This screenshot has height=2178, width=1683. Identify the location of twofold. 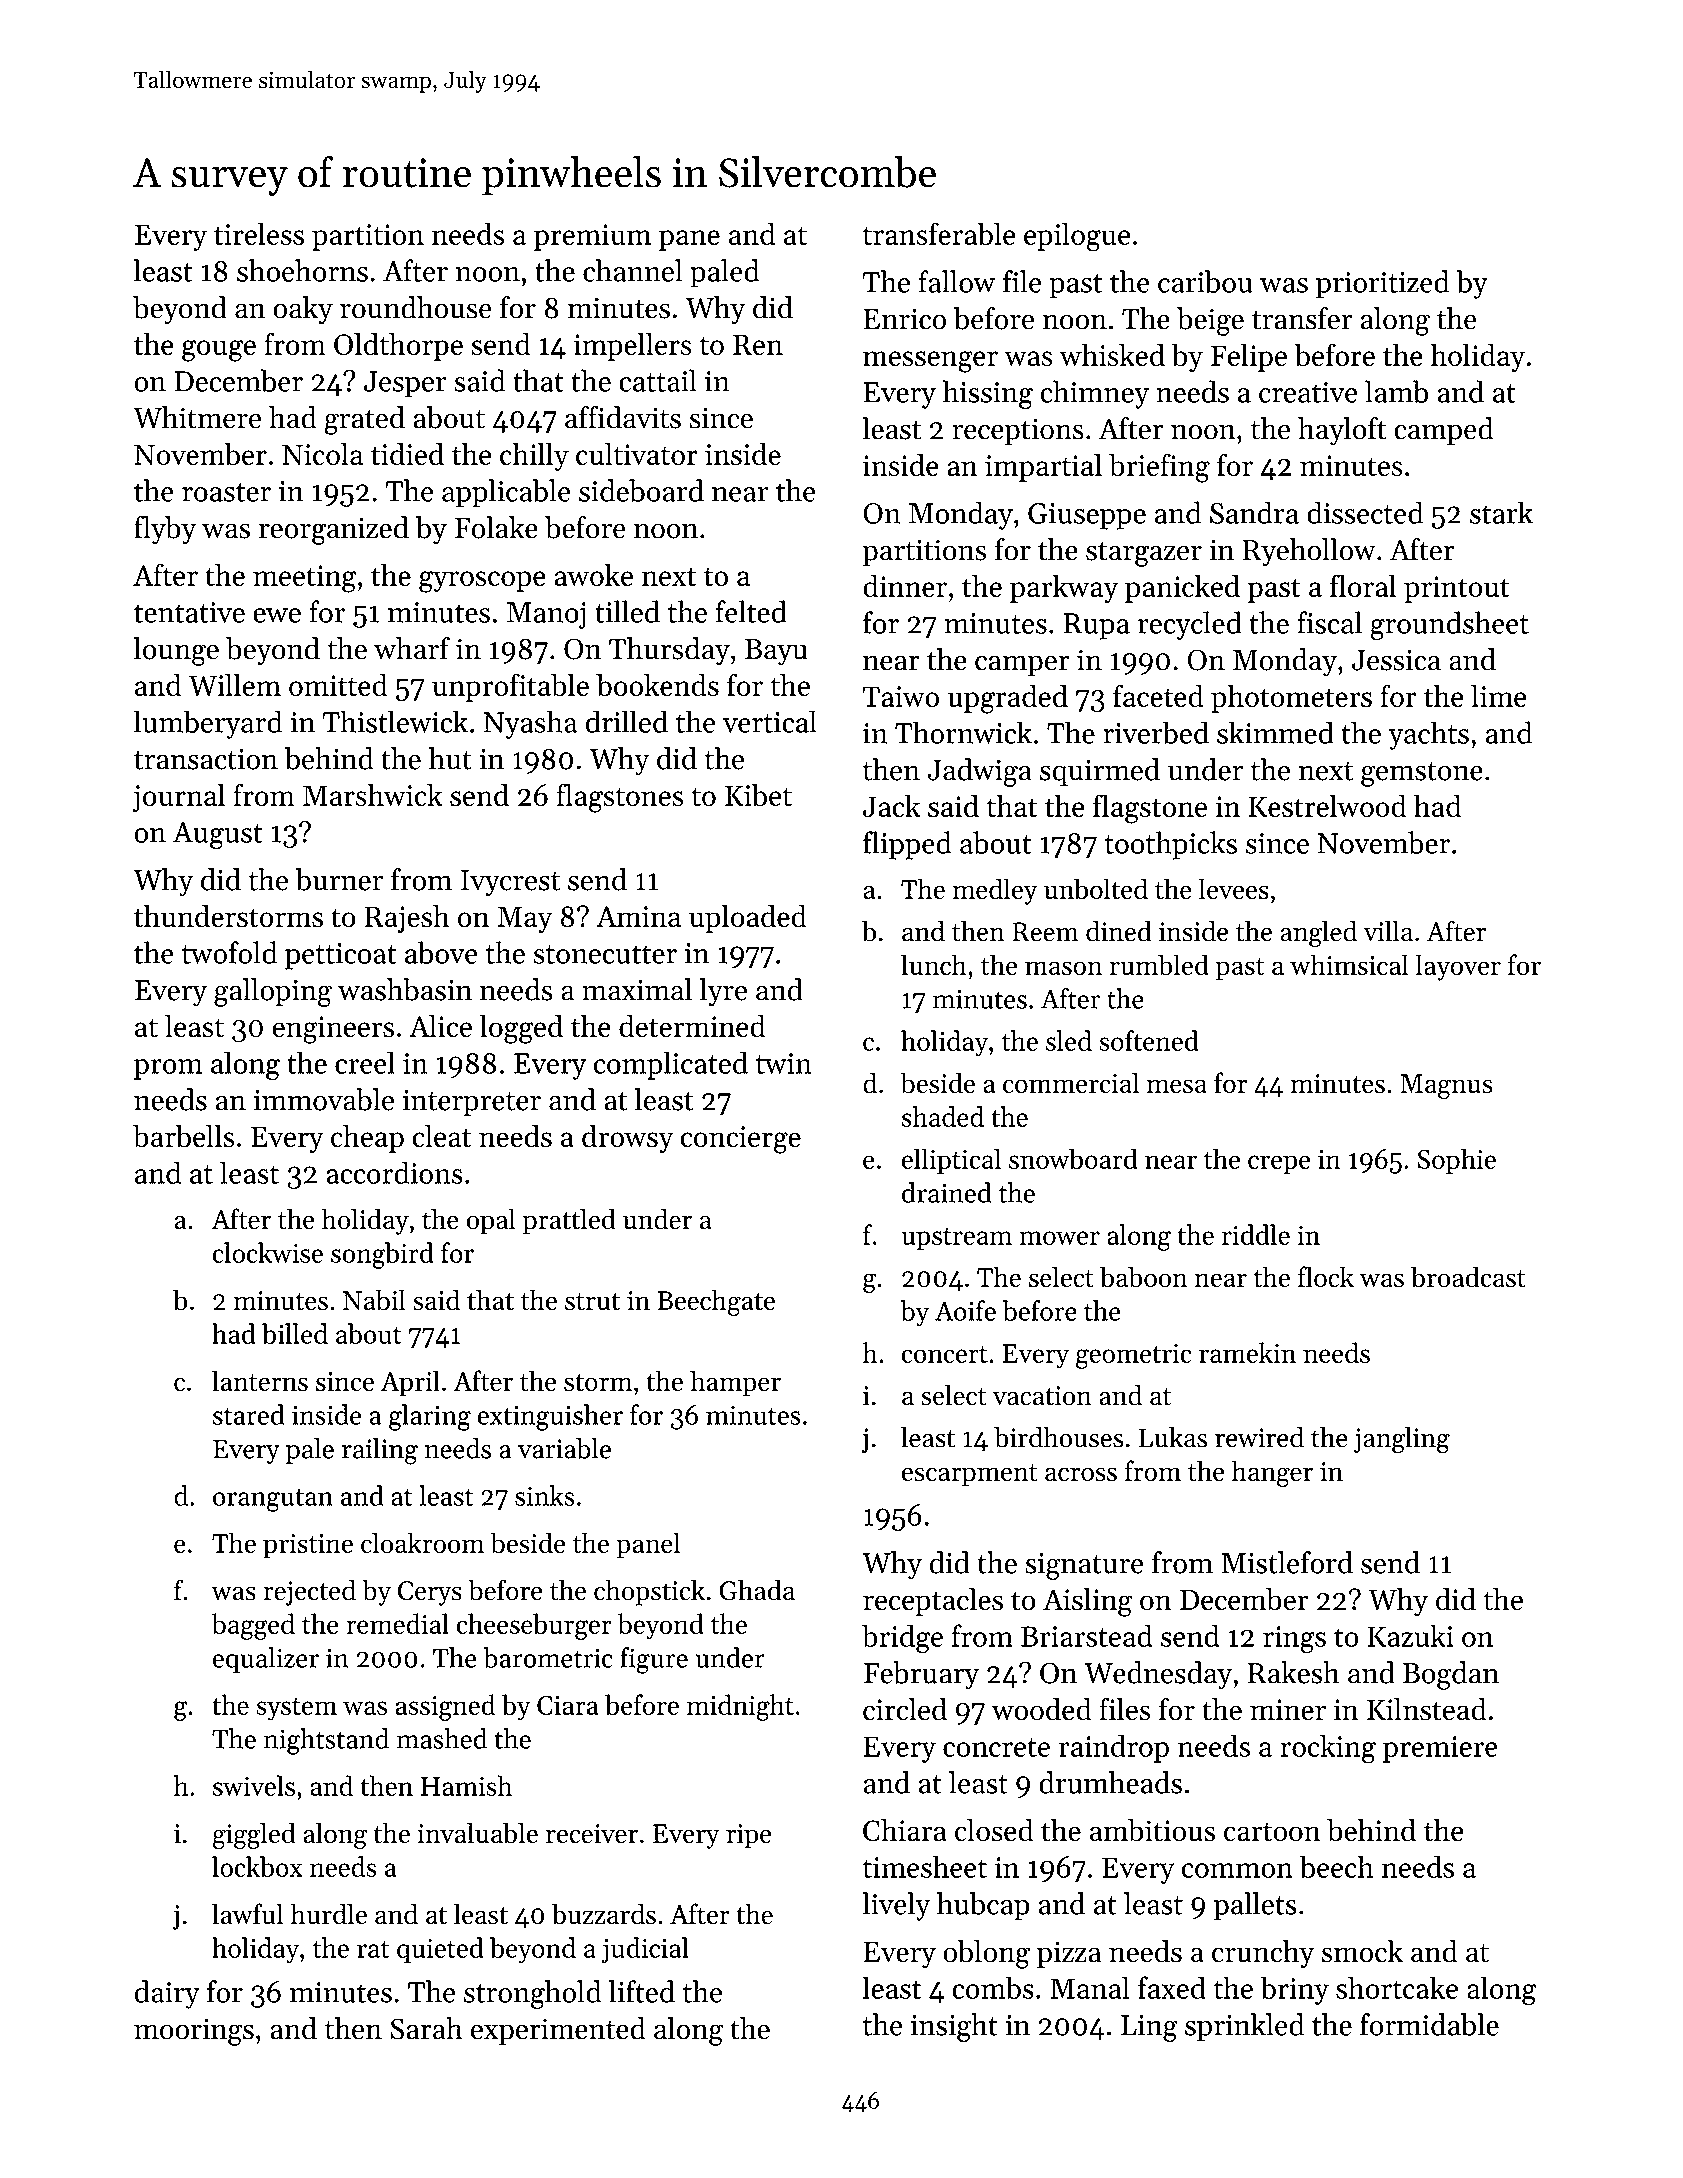
(229, 952).
